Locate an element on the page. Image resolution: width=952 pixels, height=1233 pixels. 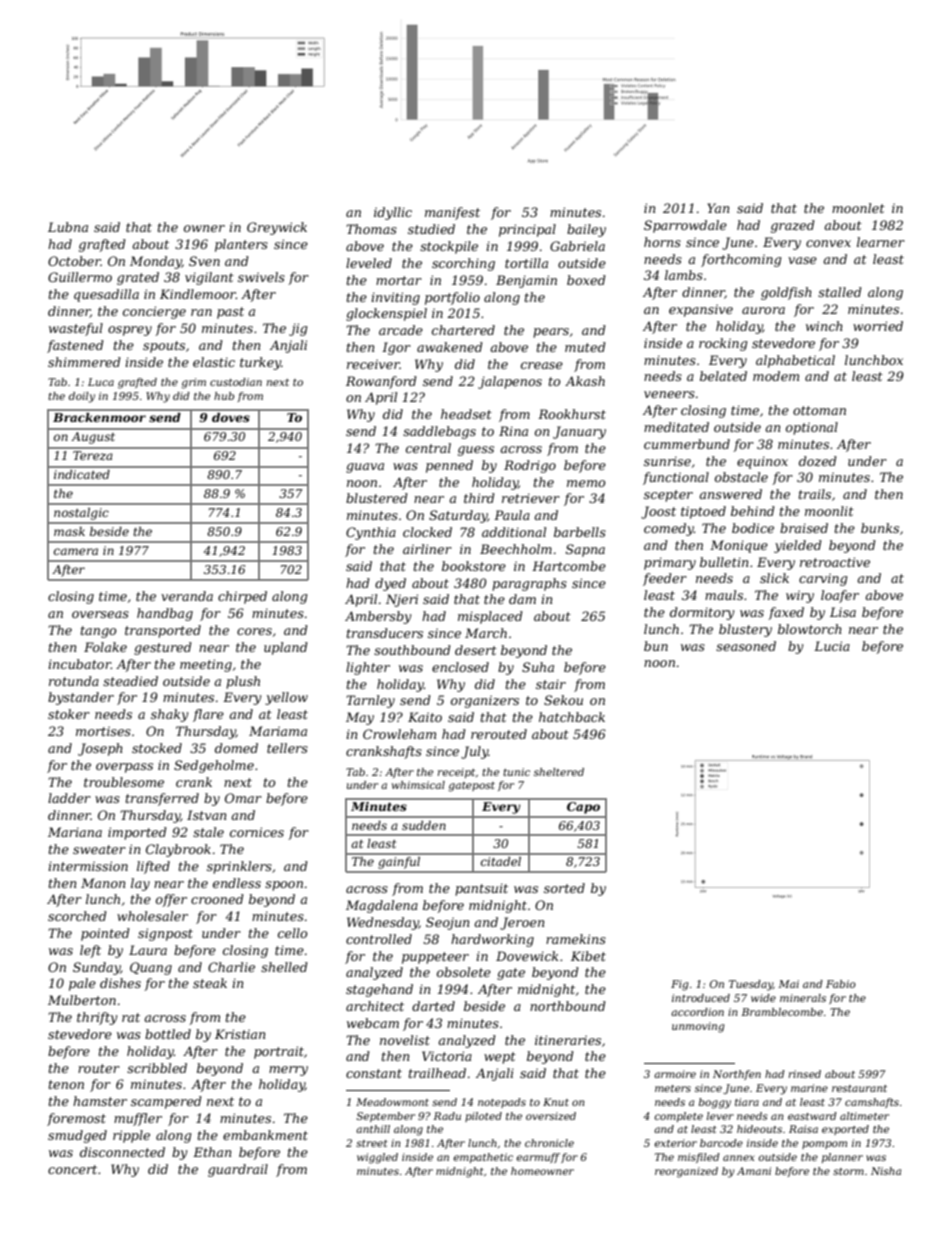
sorted is located at coordinates (564, 888).
